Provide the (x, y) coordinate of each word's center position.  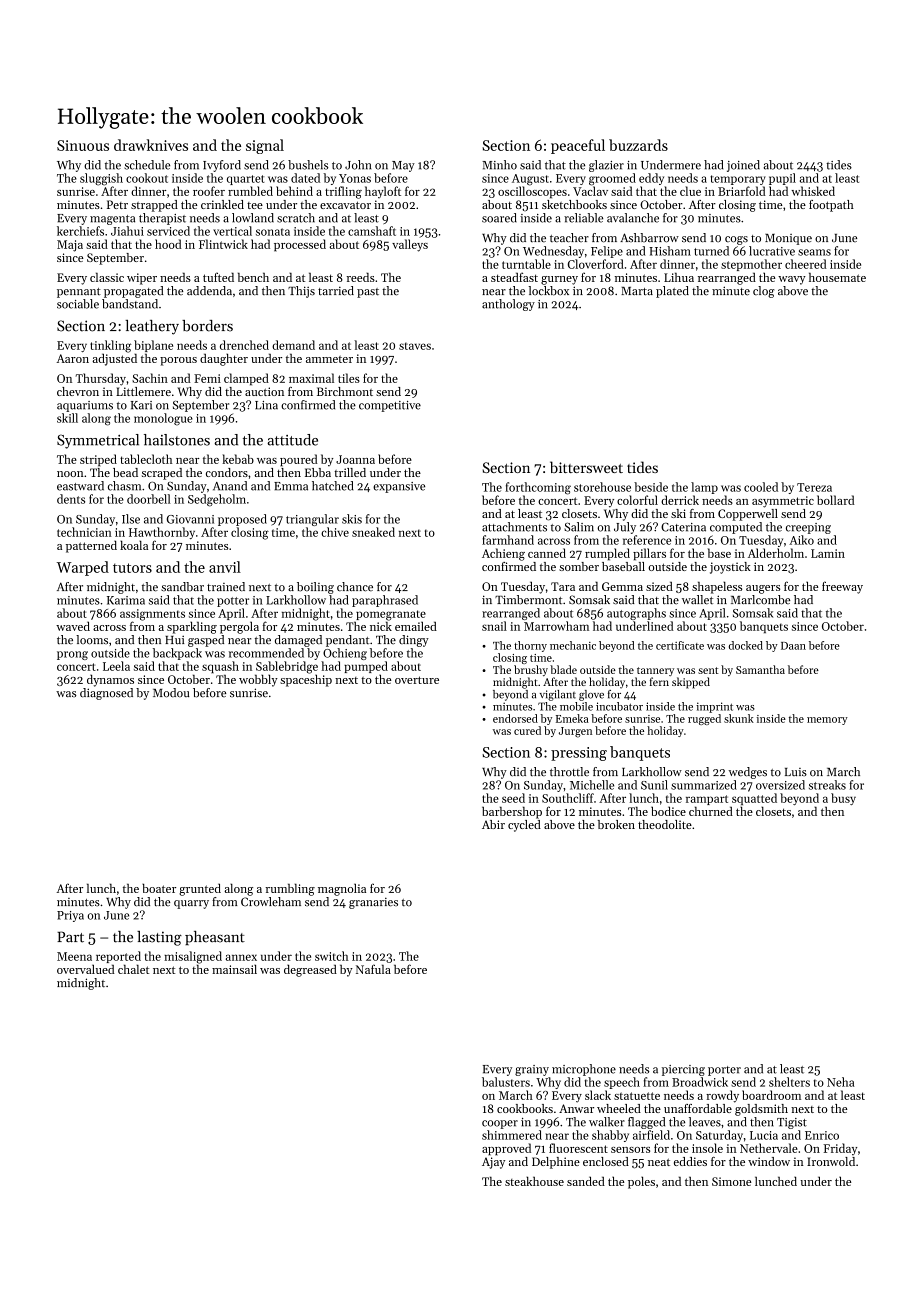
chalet (133, 969)
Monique (788, 239)
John (358, 165)
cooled (761, 487)
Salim (579, 527)
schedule (147, 165)
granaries (373, 903)
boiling (315, 588)
